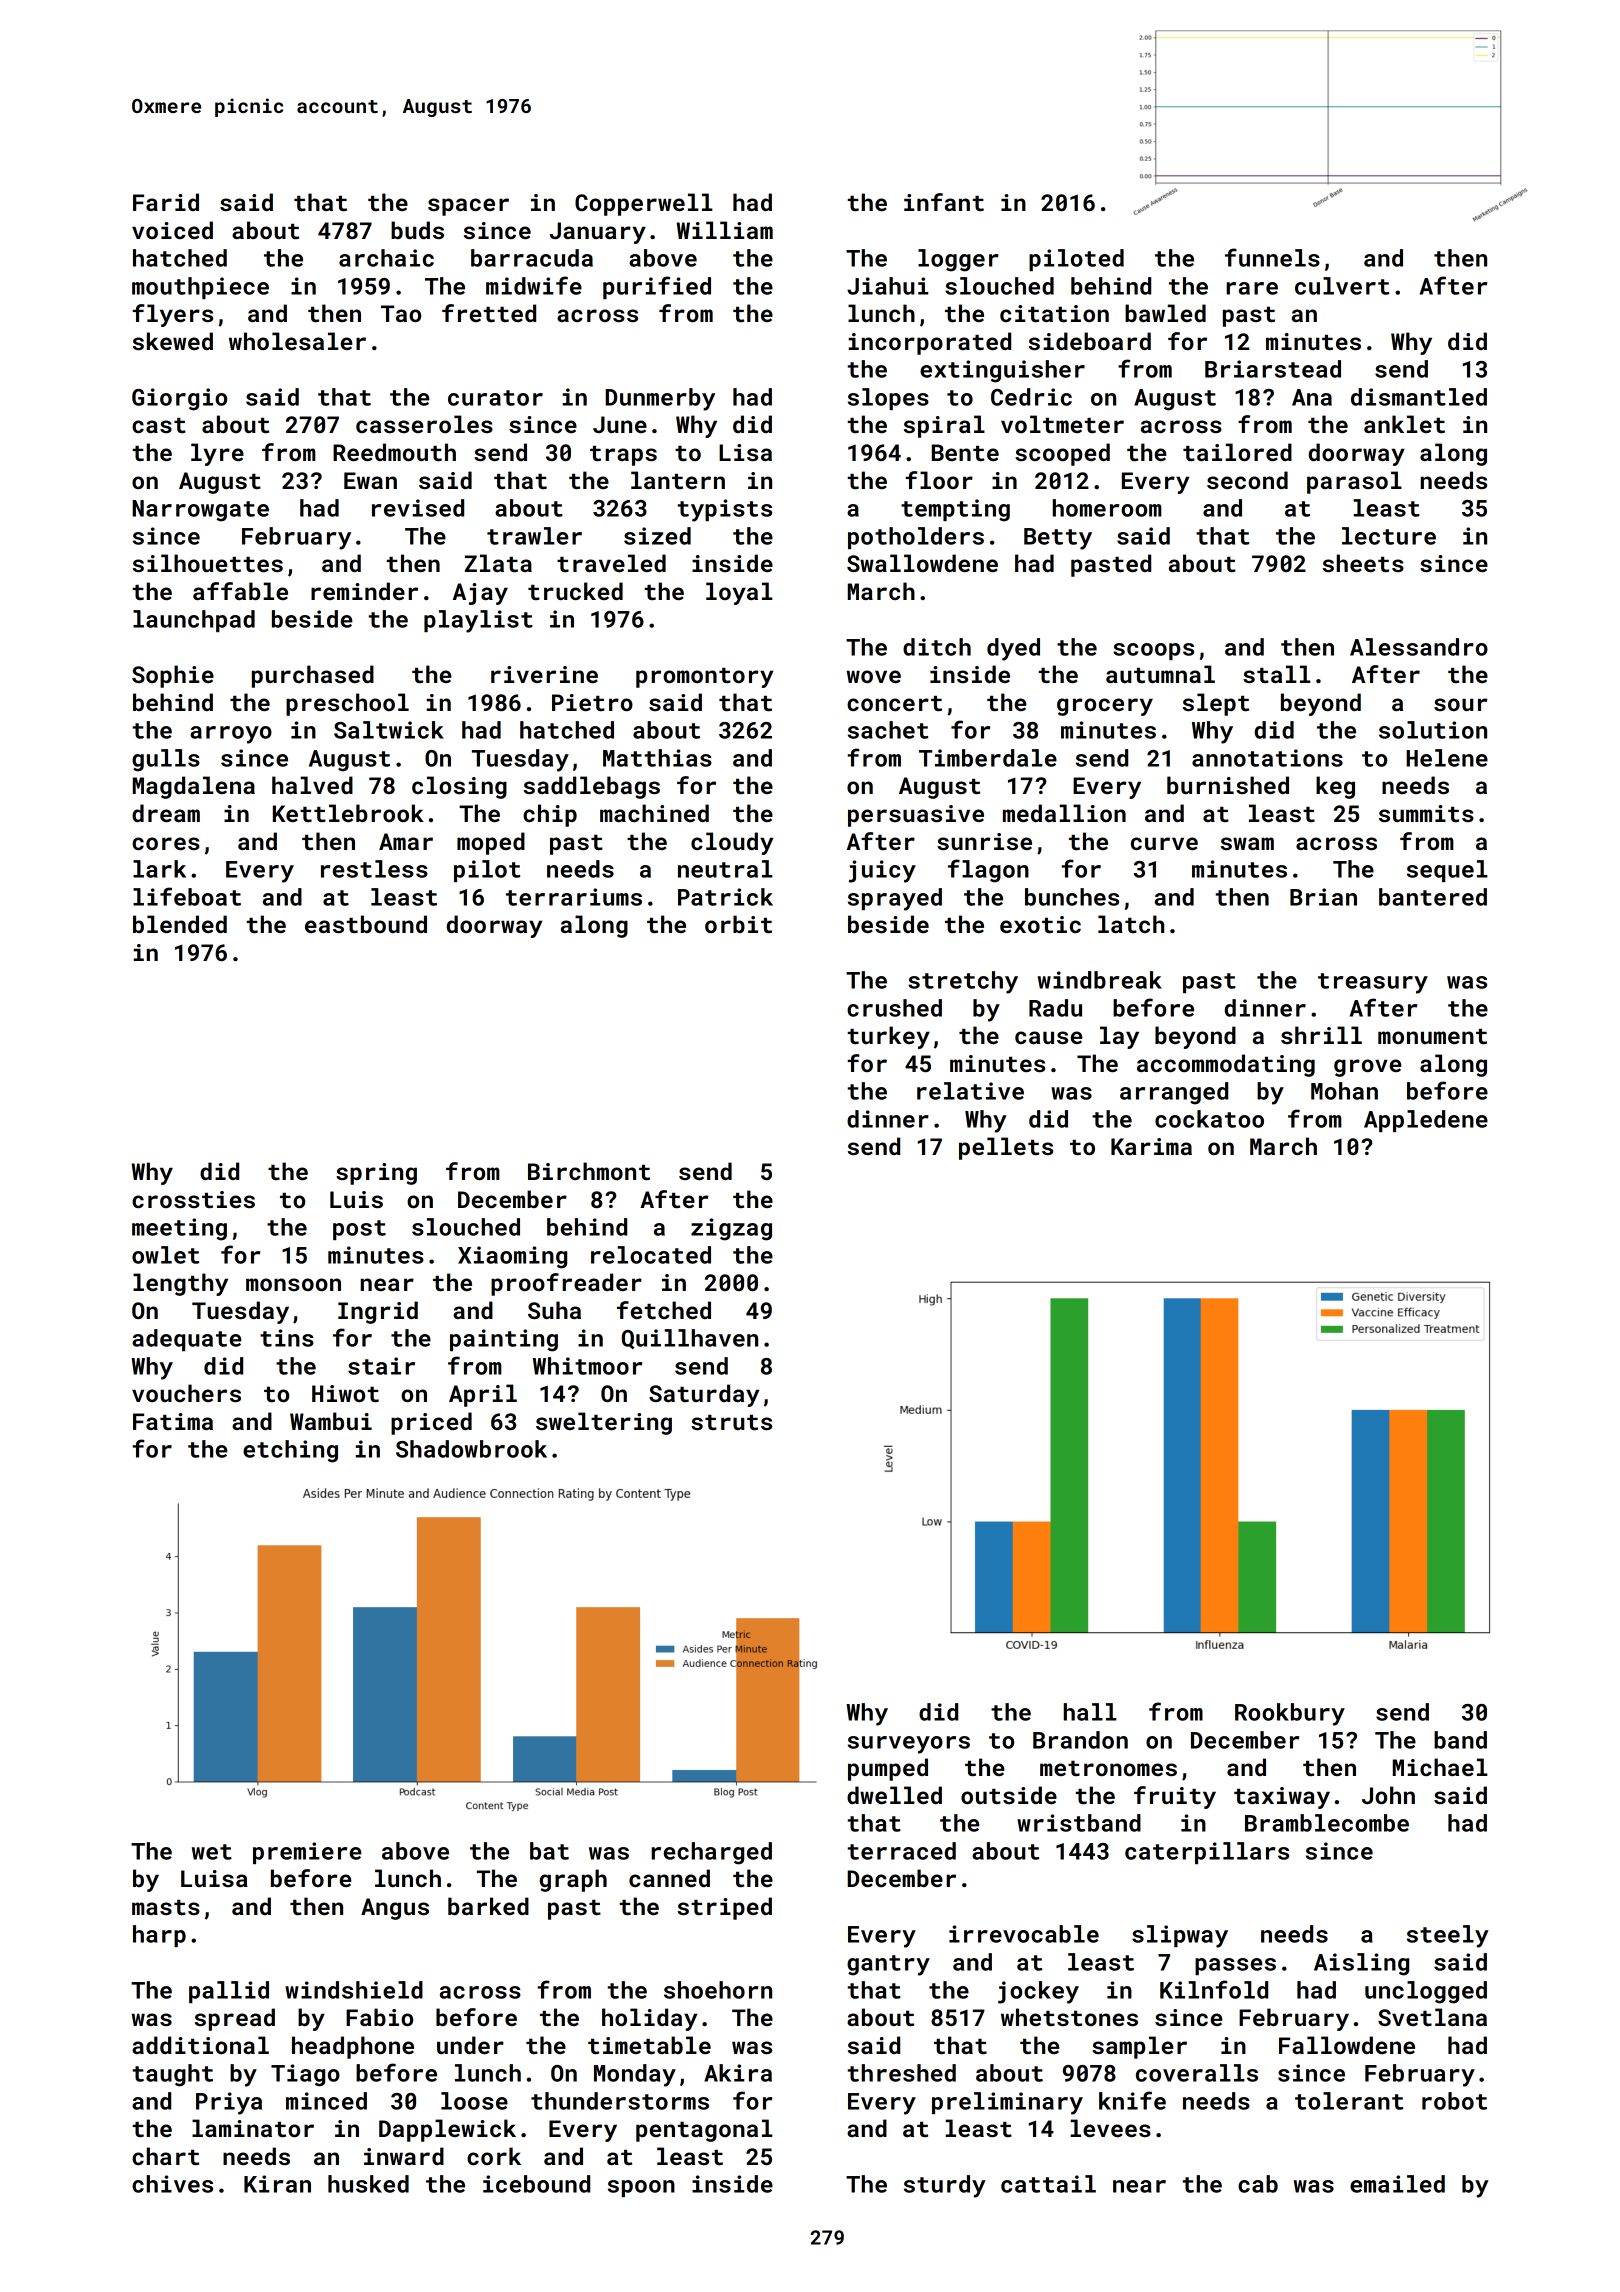  What do you see at coordinates (1388, 1795) in the document?
I see `John` at bounding box center [1388, 1795].
